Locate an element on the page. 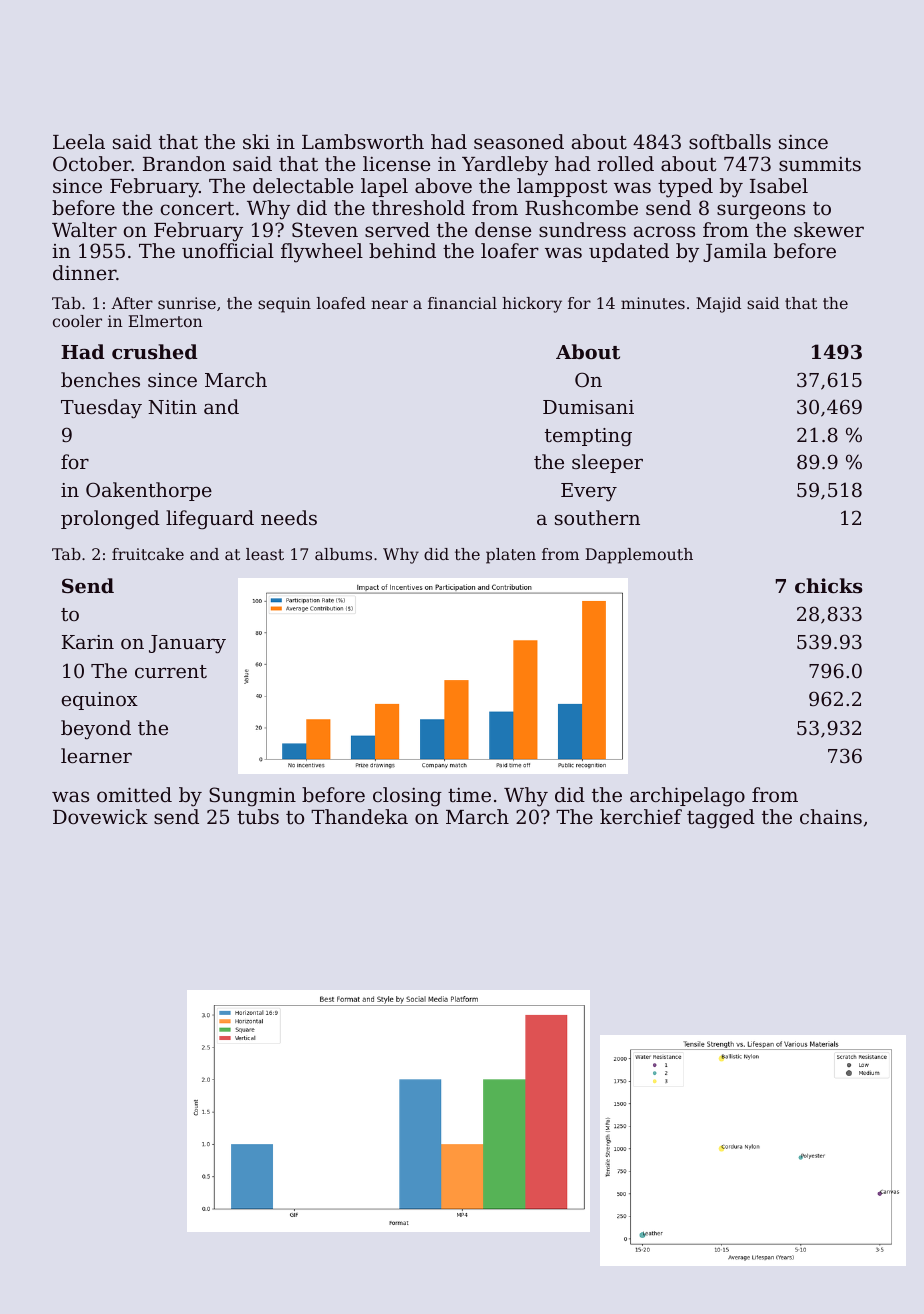  fruitcake is located at coordinates (148, 554).
